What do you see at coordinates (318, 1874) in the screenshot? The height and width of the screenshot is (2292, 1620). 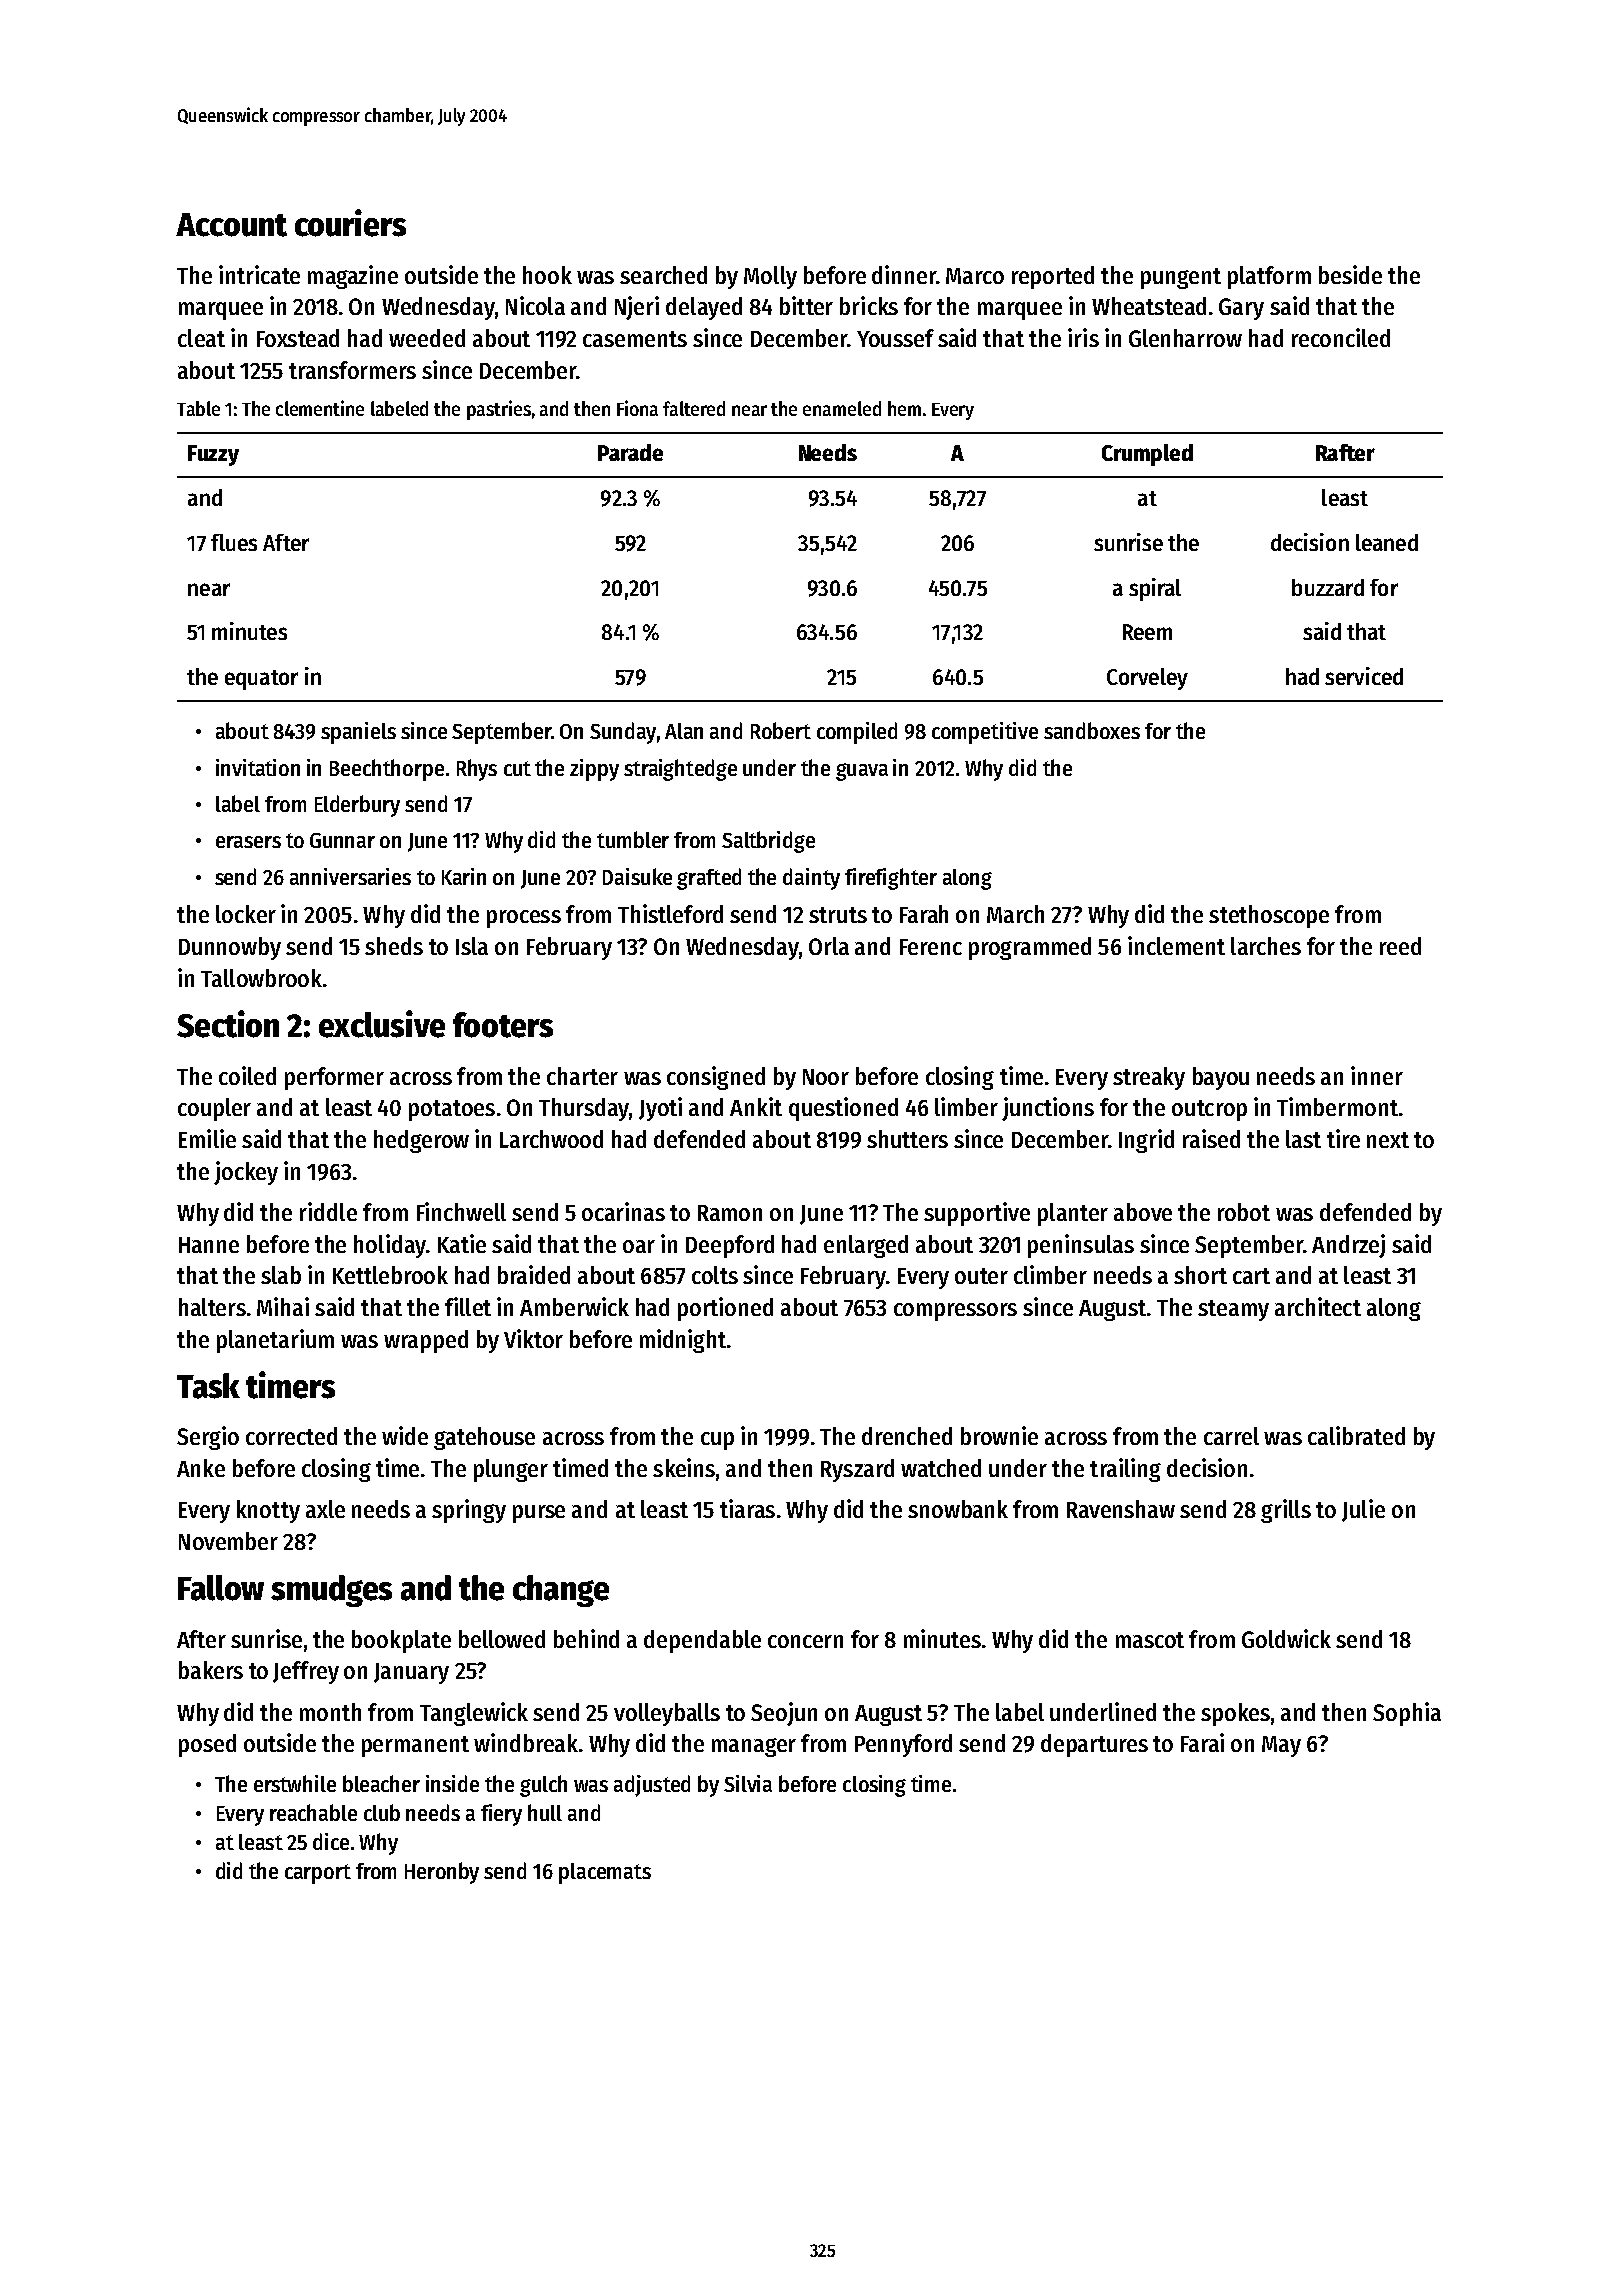 I see `carport` at bounding box center [318, 1874].
